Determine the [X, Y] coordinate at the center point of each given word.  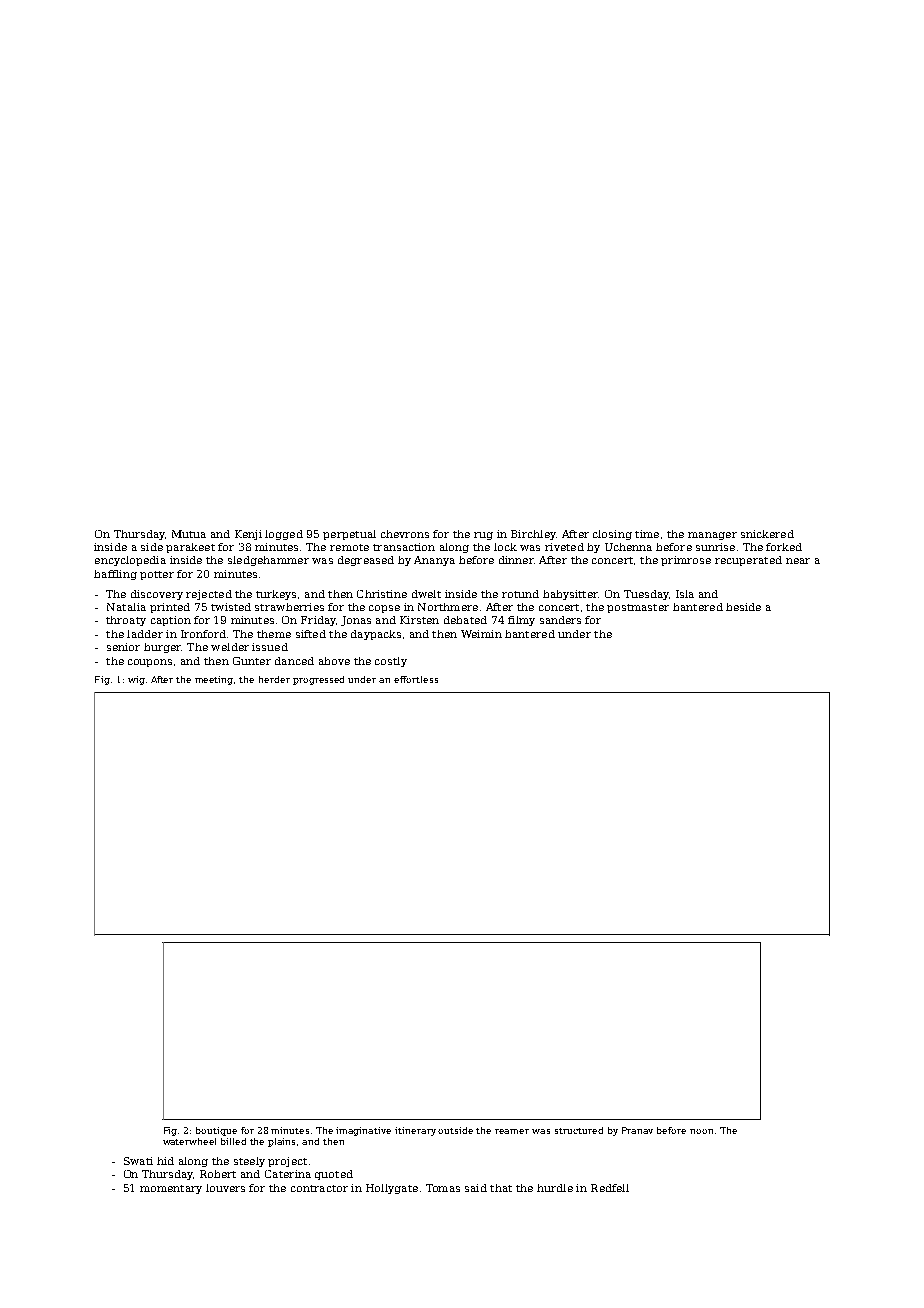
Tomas [443, 1188]
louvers [225, 1188]
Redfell [610, 1188]
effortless [416, 679]
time [647, 534]
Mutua [189, 534]
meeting [214, 680]
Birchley [533, 535]
